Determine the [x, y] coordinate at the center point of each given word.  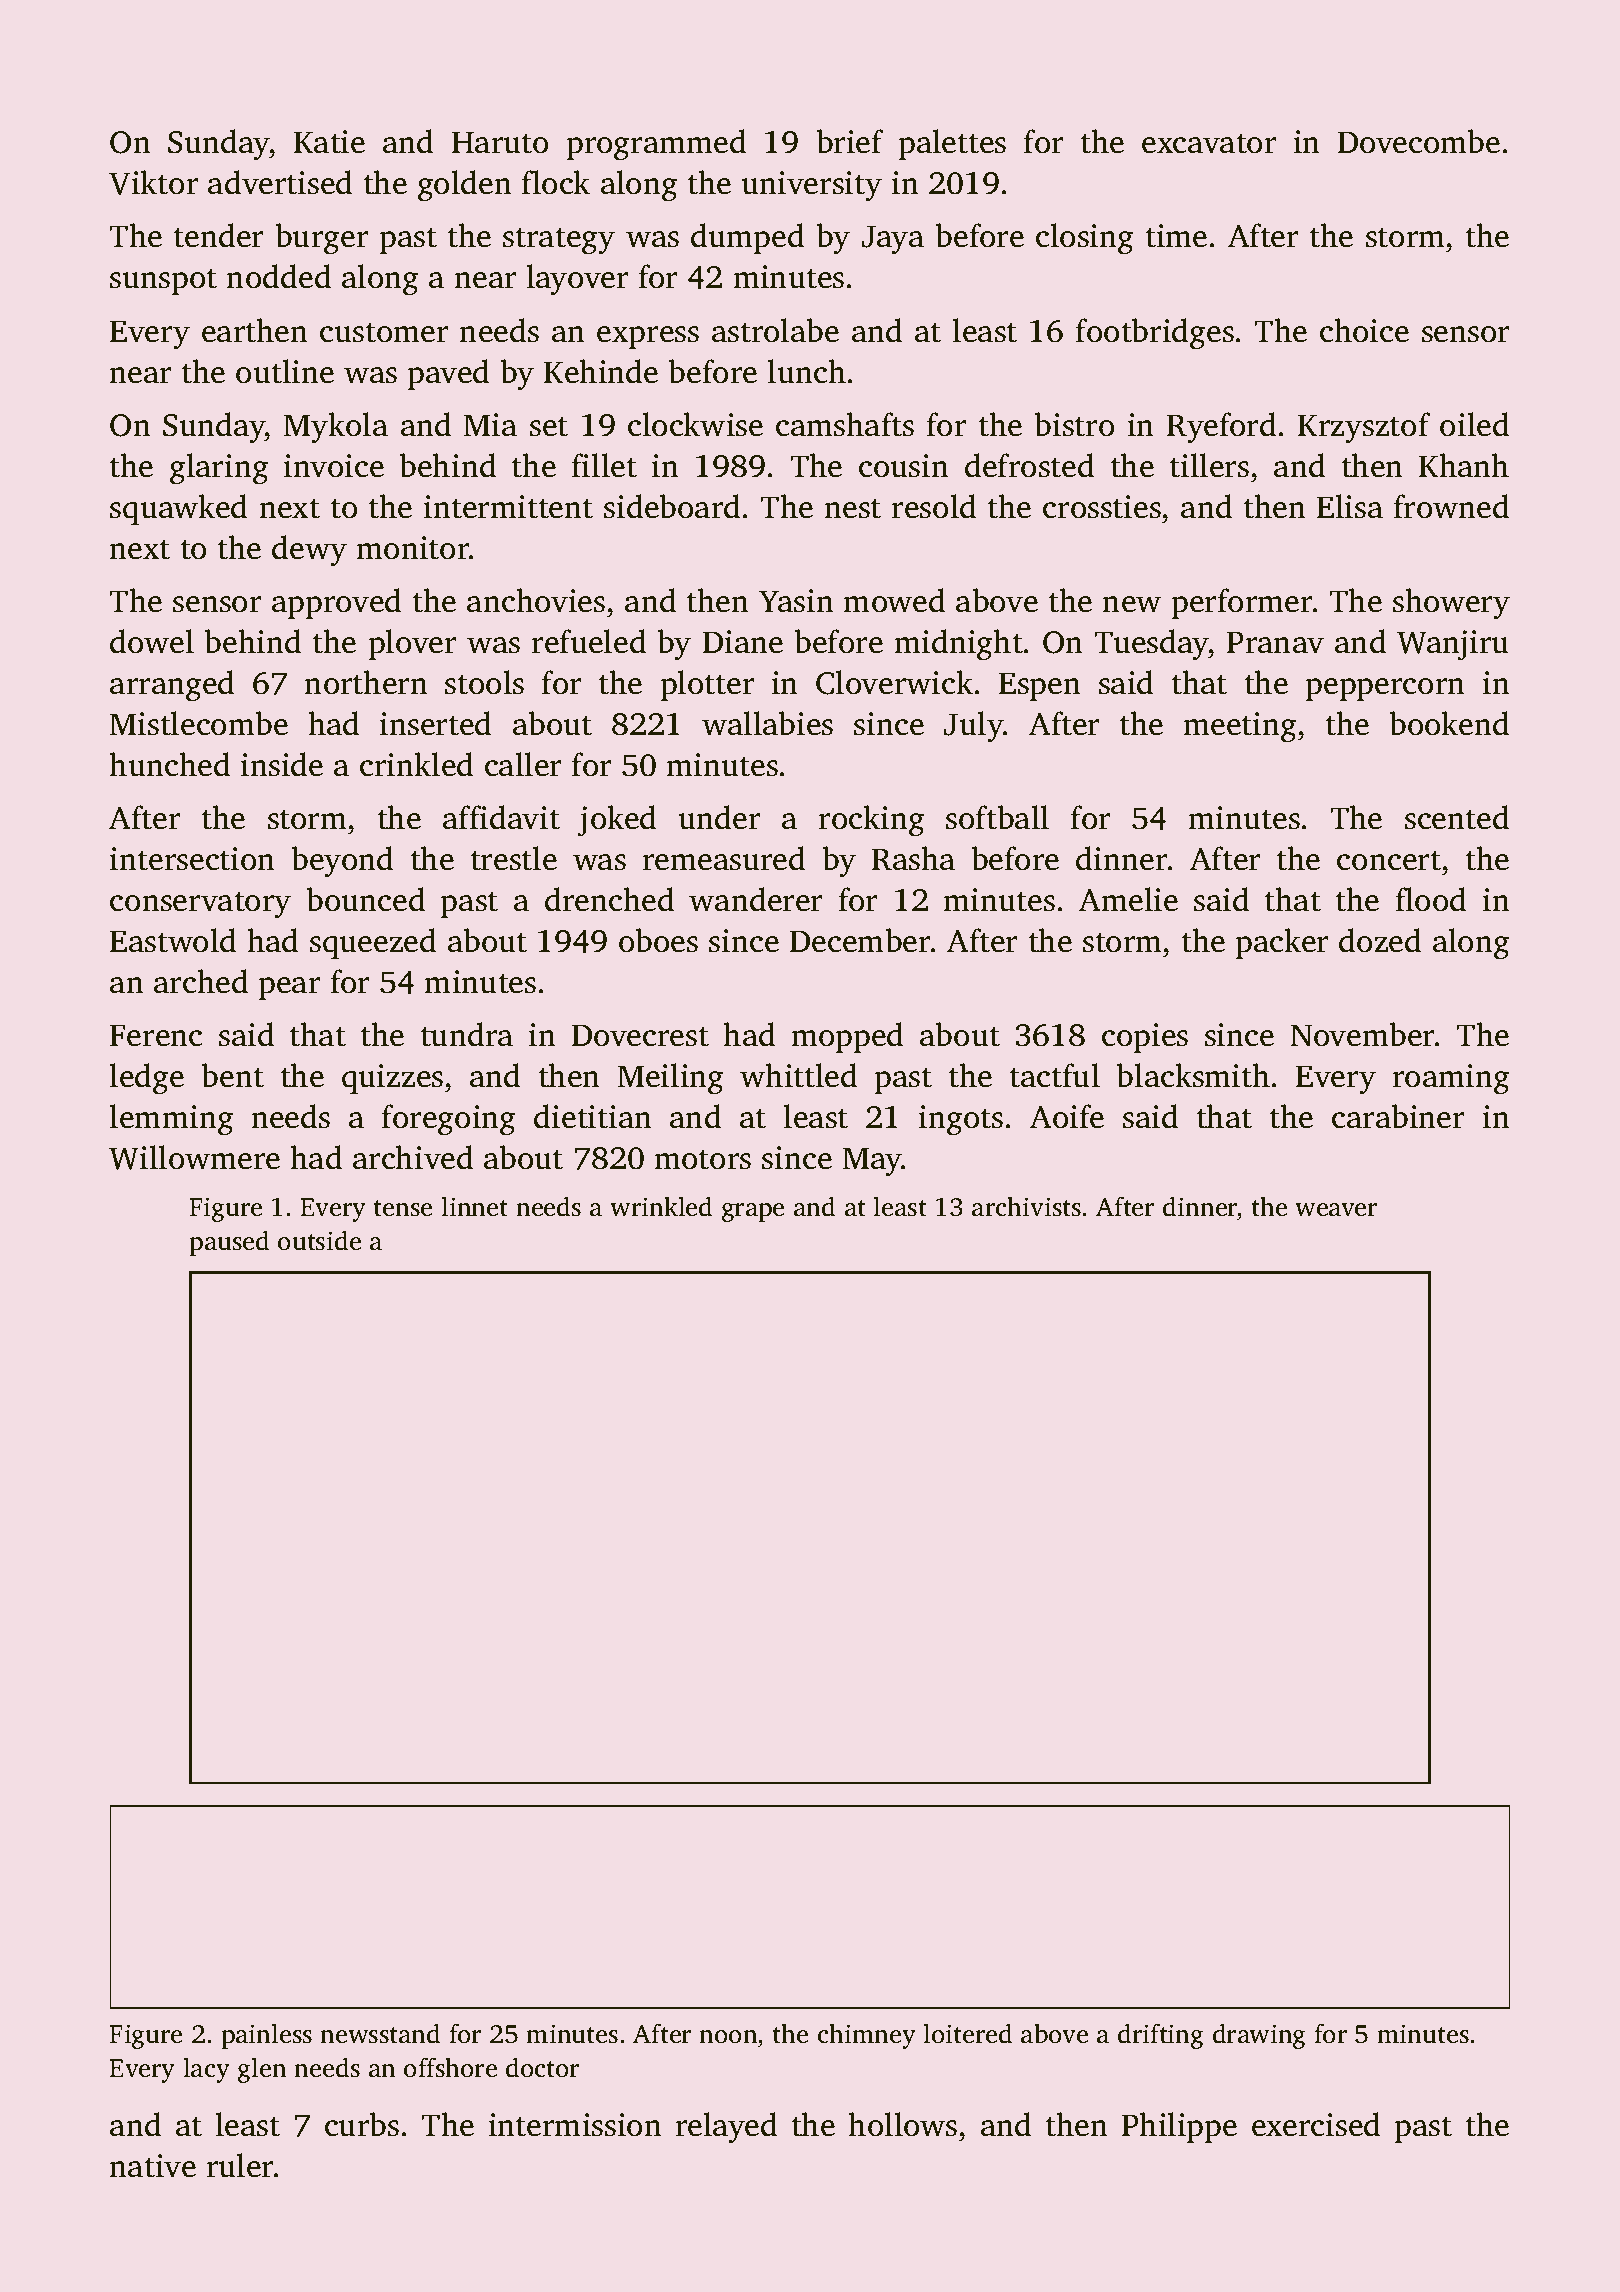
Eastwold [173, 940]
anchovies [536, 600]
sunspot [163, 281]
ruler [240, 2165]
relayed [726, 2128]
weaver [1336, 1210]
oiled [1474, 424]
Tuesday [1151, 645]
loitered [967, 2033]
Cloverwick [894, 682]
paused [229, 1243]
